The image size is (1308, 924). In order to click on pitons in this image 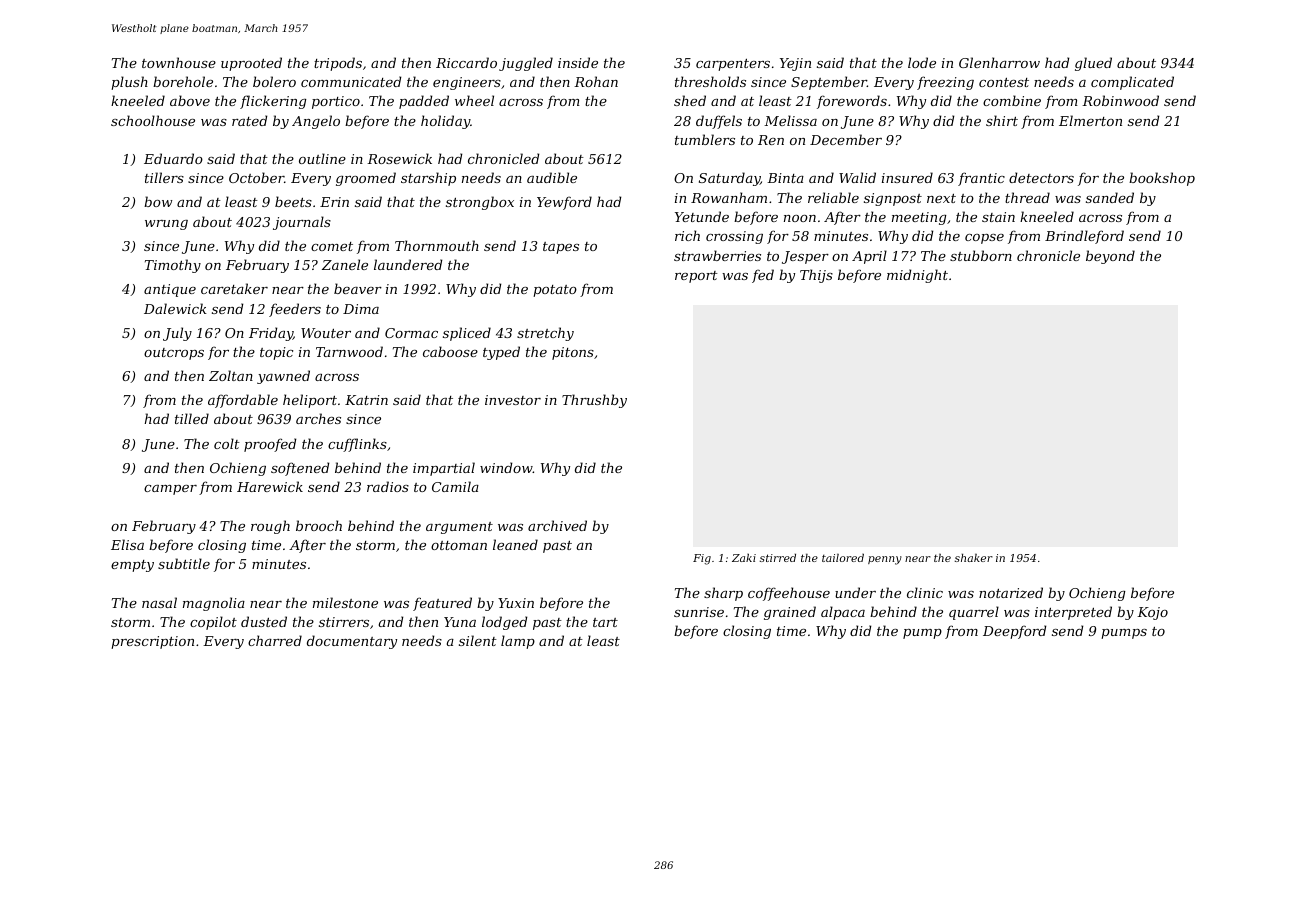, I will do `click(573, 353)`.
